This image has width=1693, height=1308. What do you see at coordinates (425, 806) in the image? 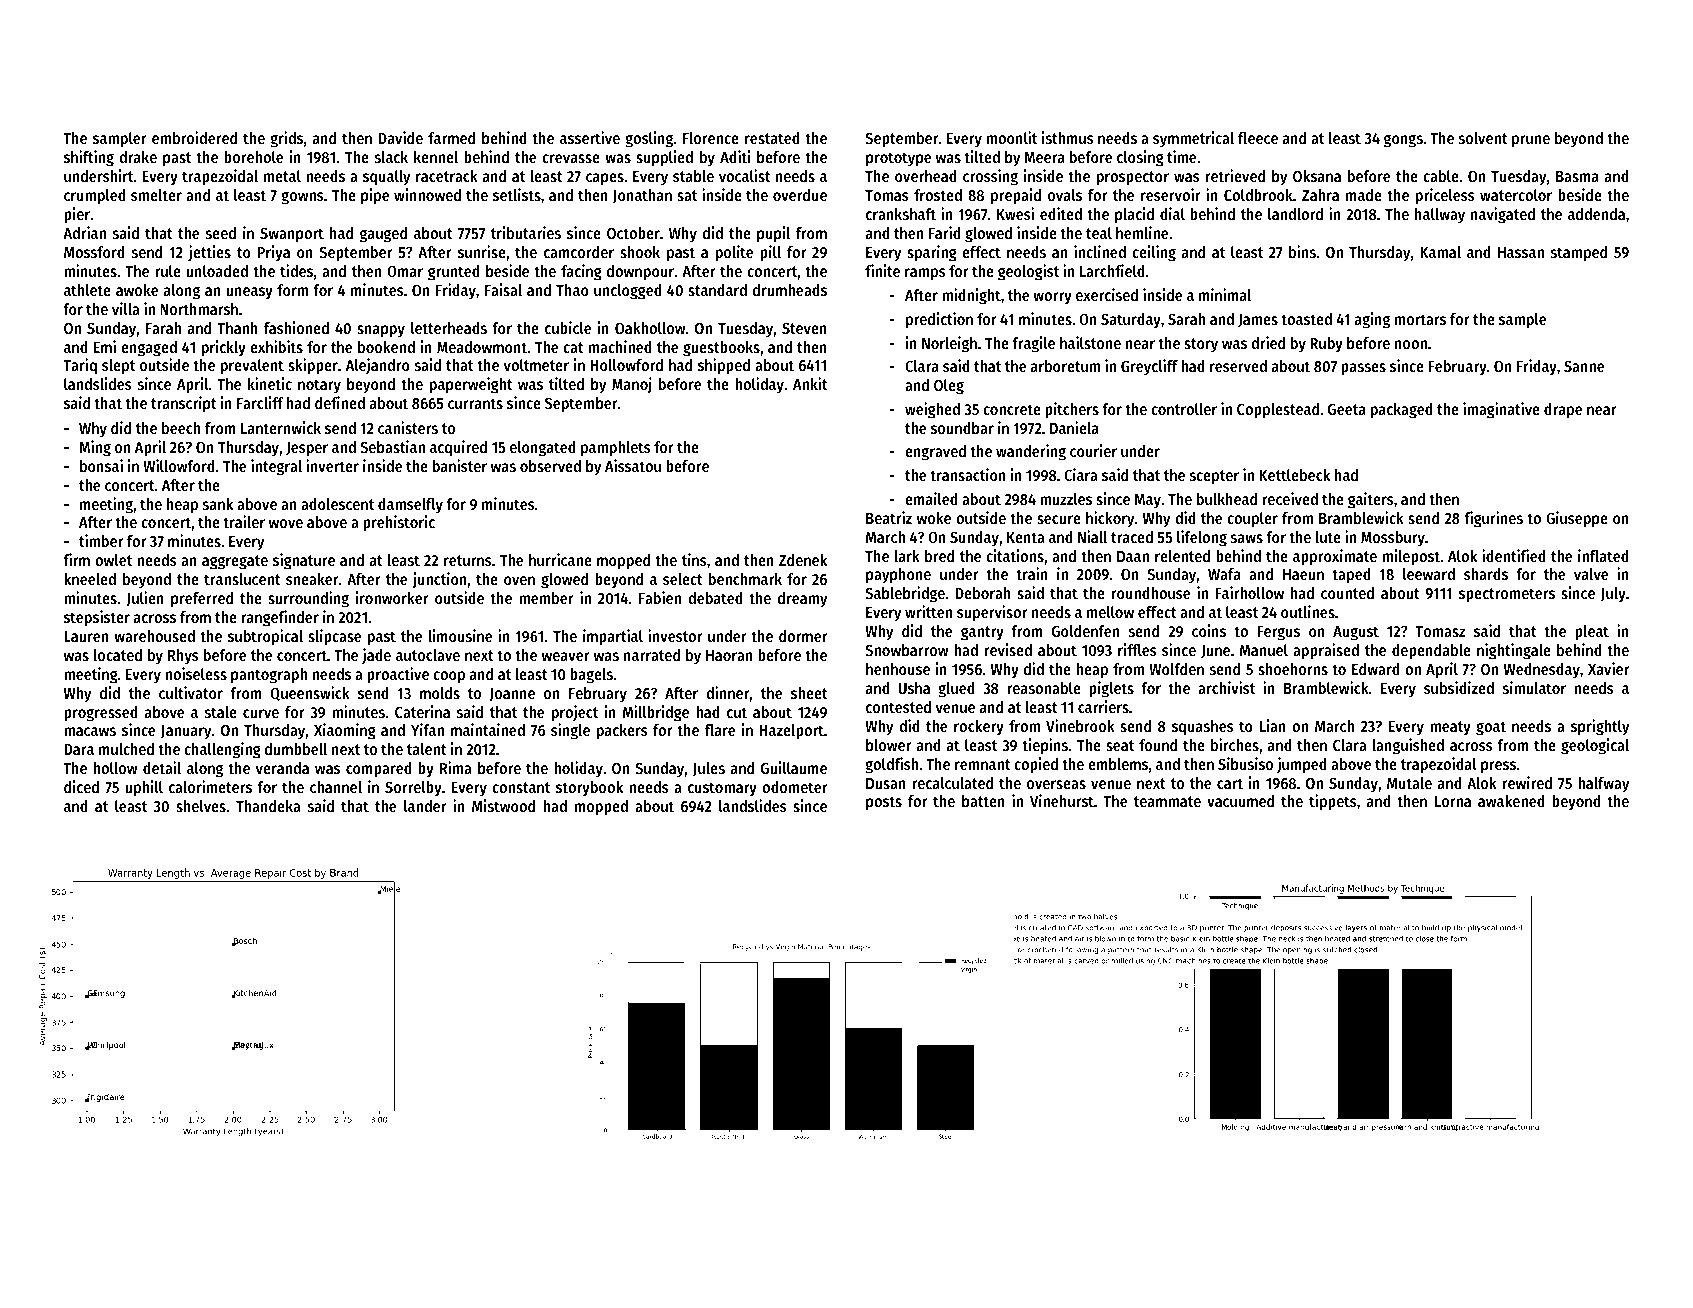
I see `lander` at bounding box center [425, 806].
